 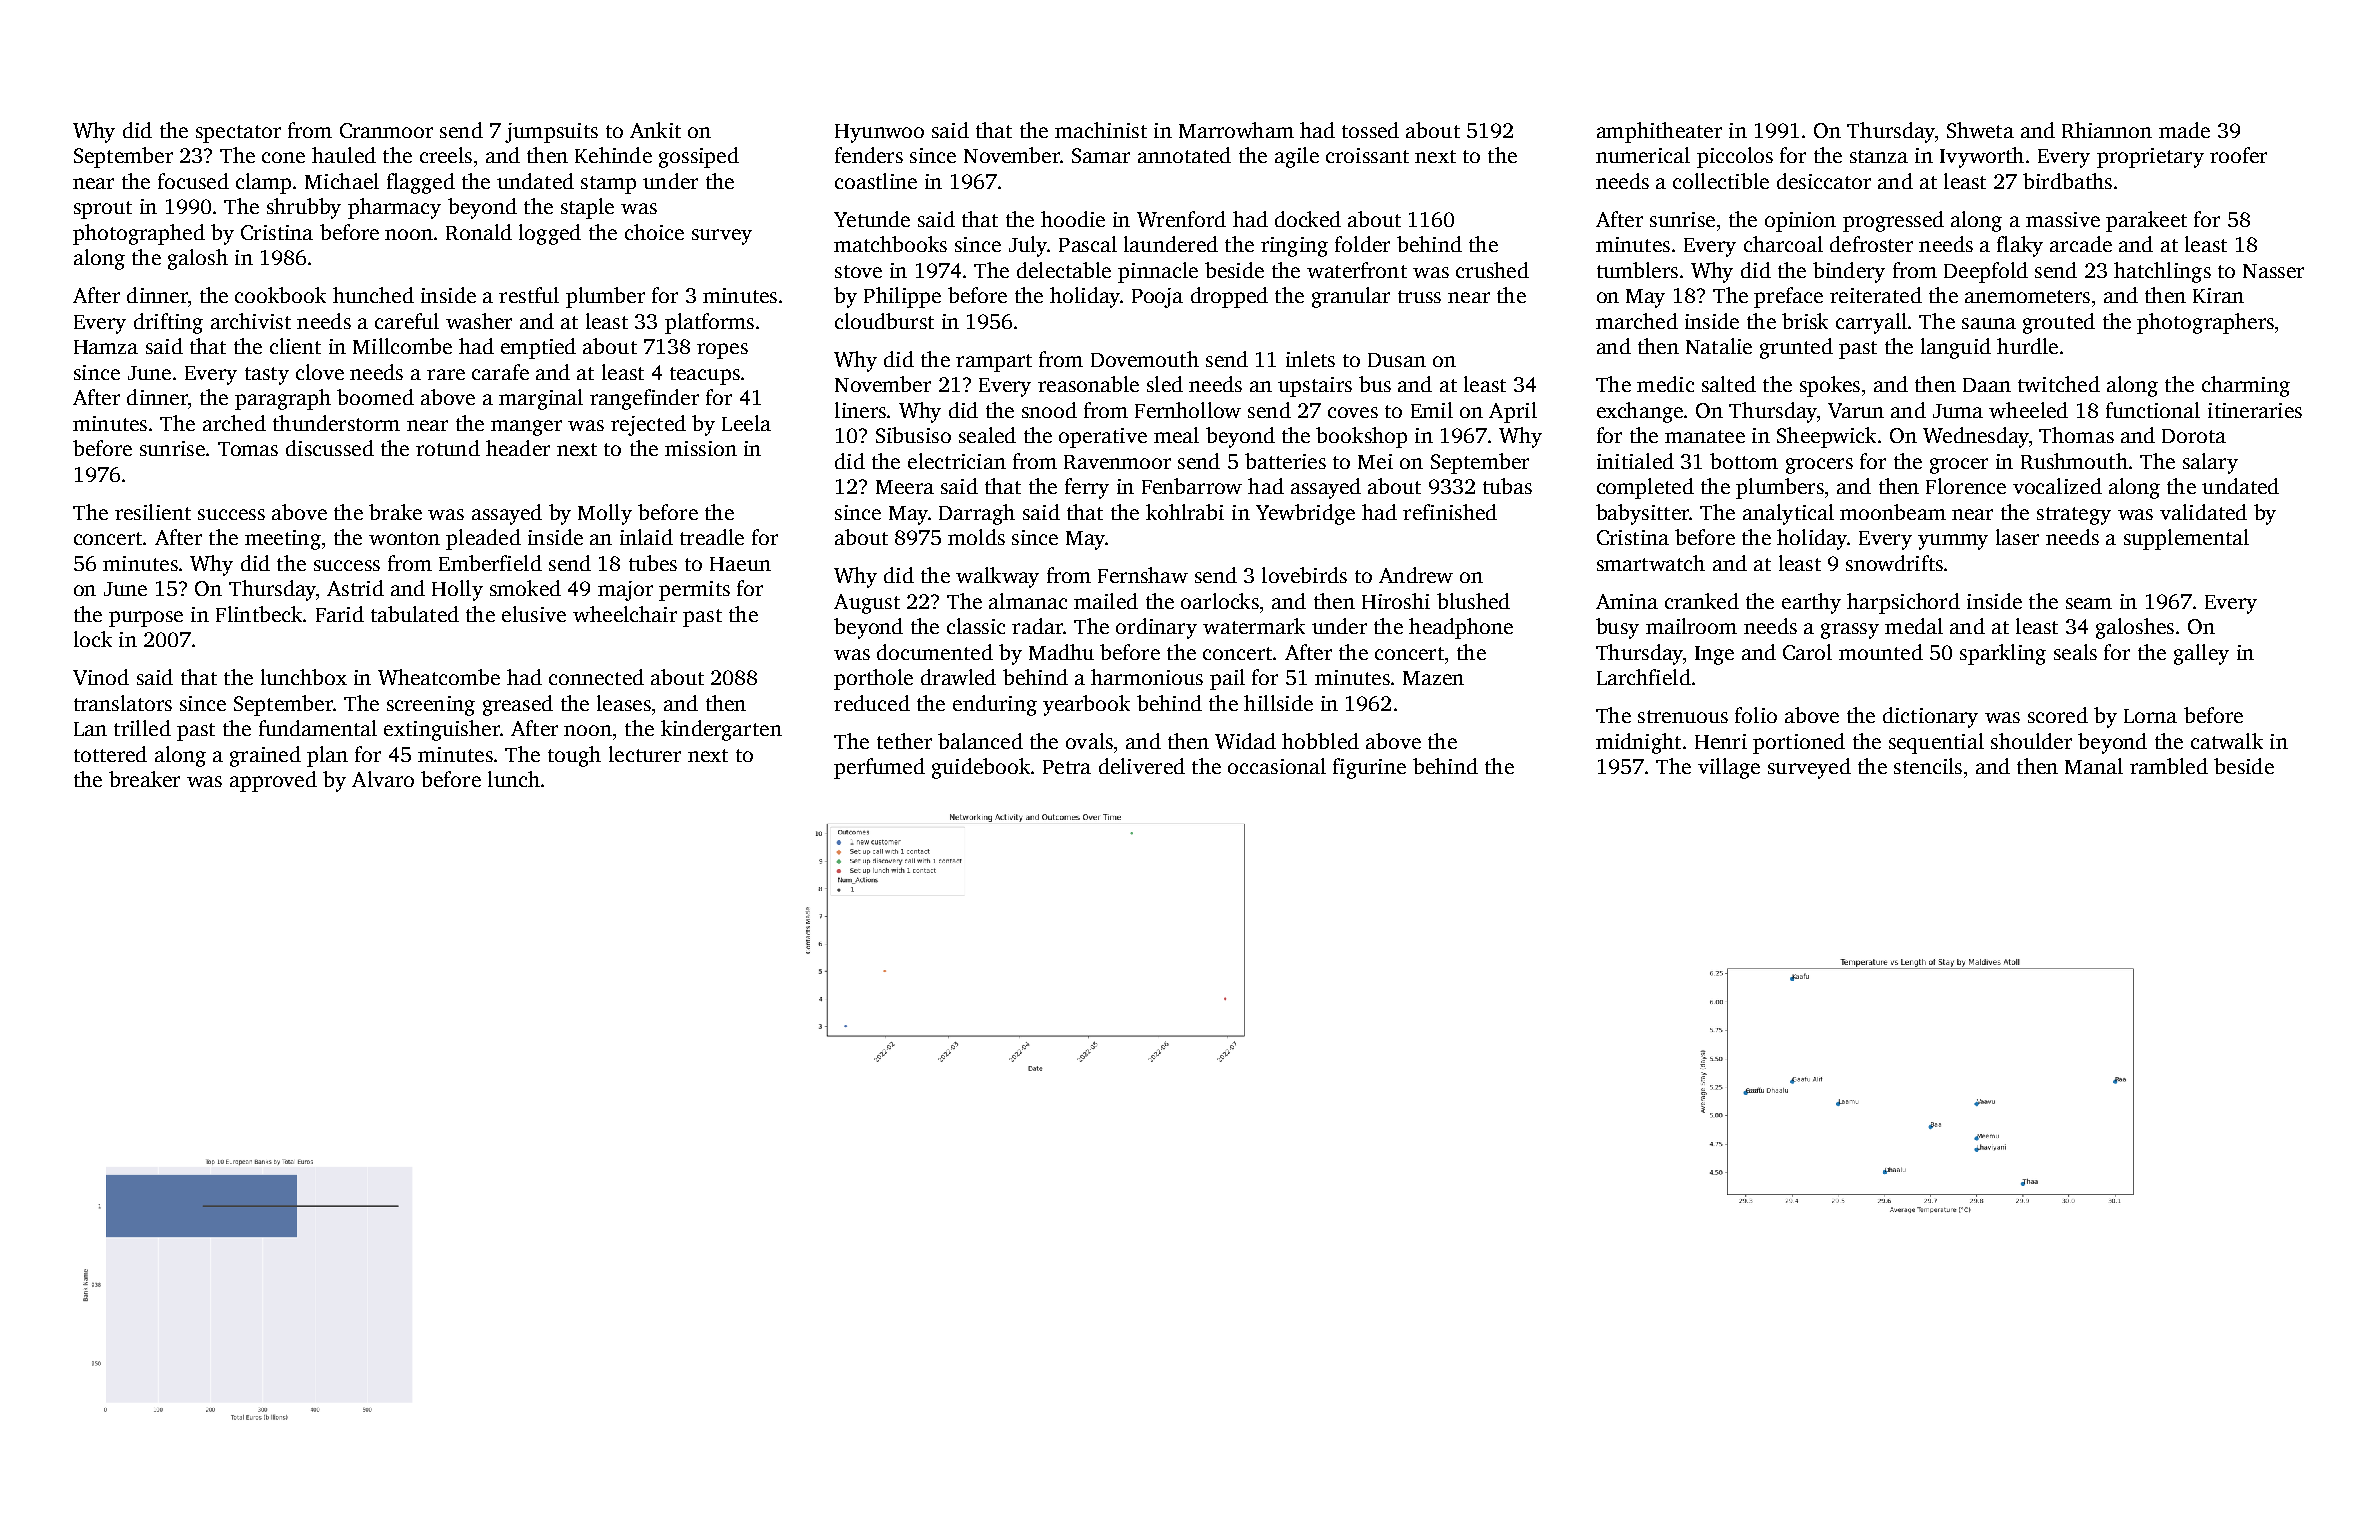 I want to click on Cranmoor, so click(x=386, y=130).
